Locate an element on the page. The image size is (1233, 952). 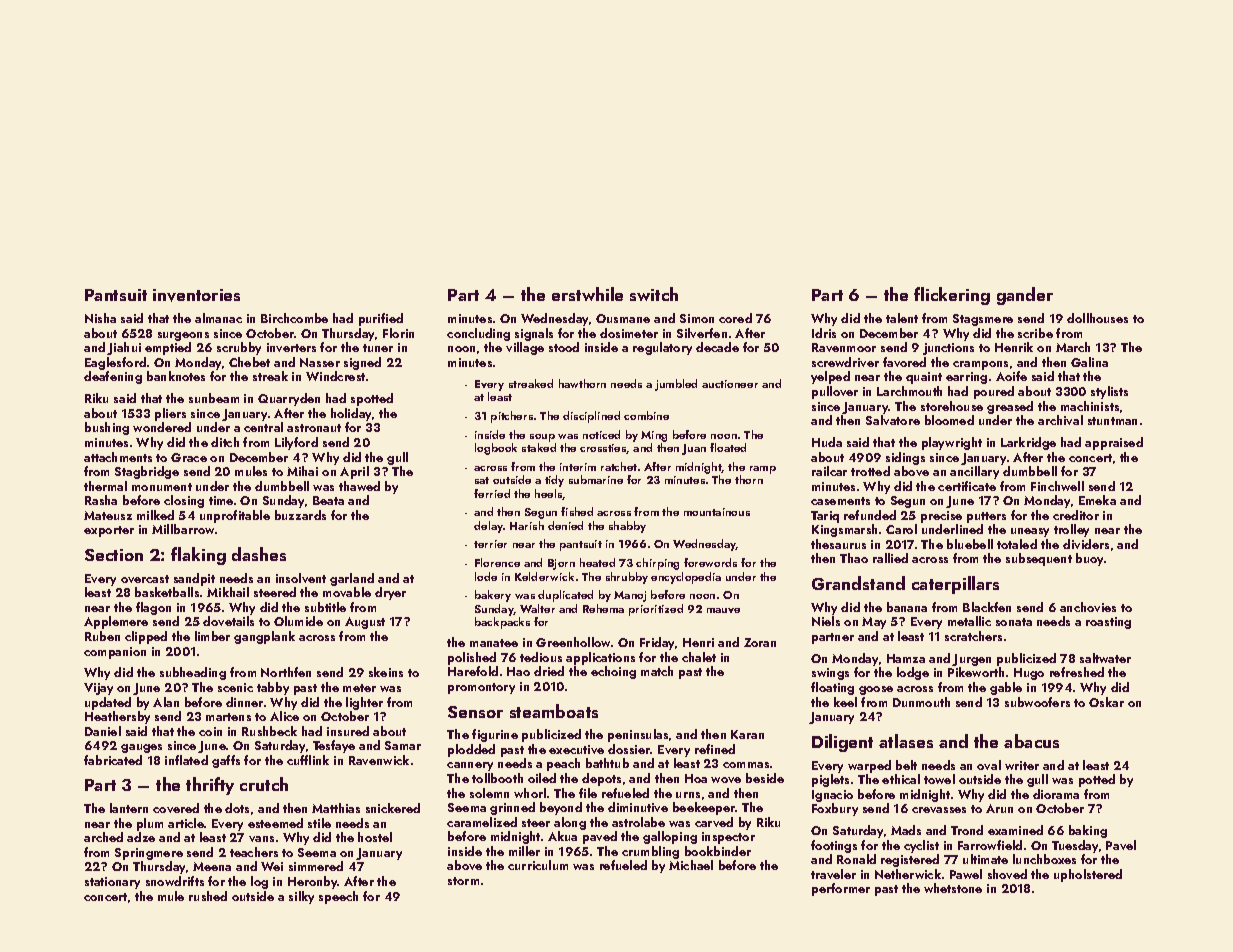
pitchers is located at coordinates (512, 417).
